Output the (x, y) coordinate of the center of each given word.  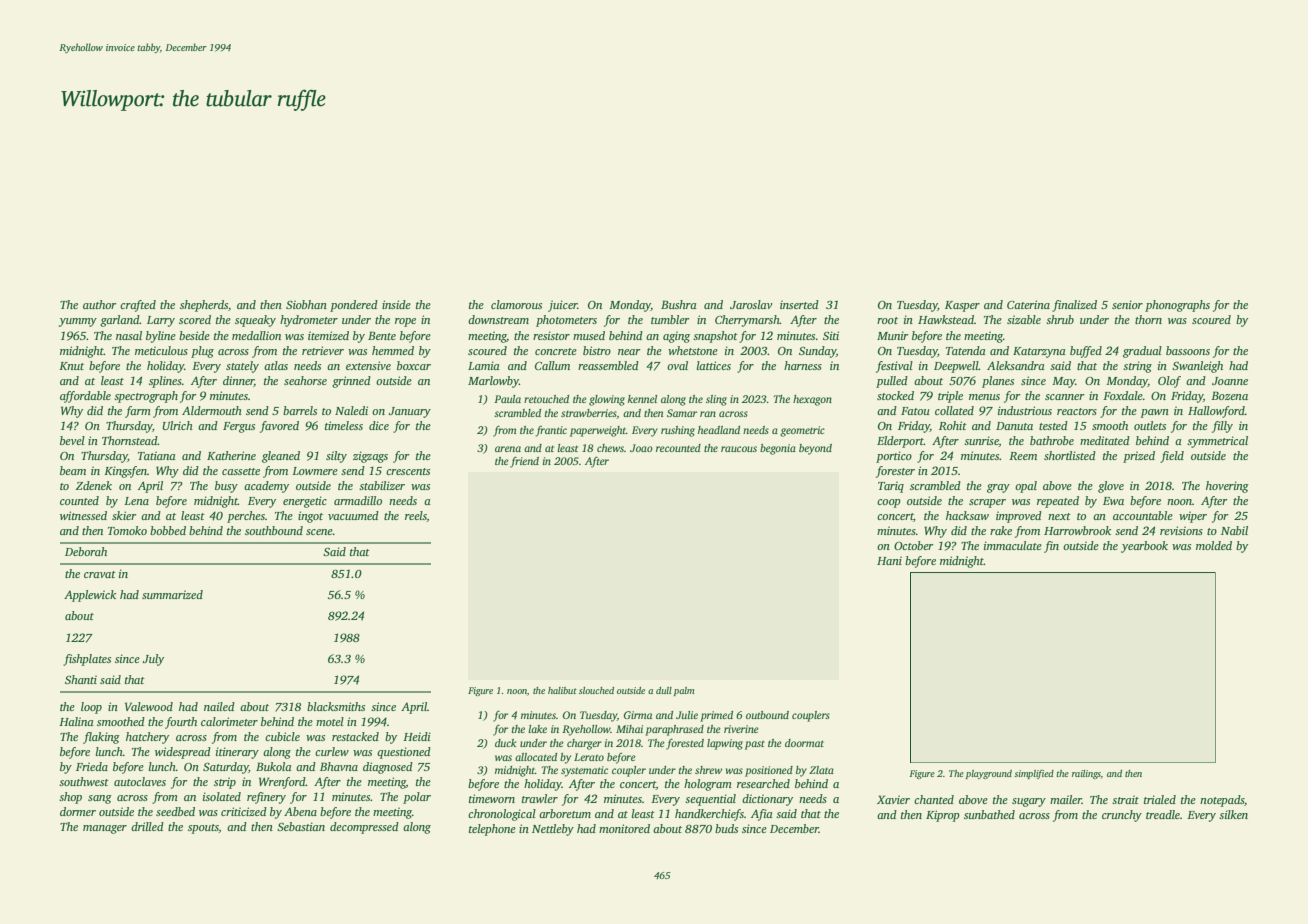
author (100, 304)
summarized (172, 594)
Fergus (239, 427)
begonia (778, 449)
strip (225, 783)
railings (1086, 774)
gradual (1142, 352)
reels (416, 516)
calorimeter (229, 721)
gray (998, 488)
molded (1214, 545)
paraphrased (674, 730)
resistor (551, 335)
